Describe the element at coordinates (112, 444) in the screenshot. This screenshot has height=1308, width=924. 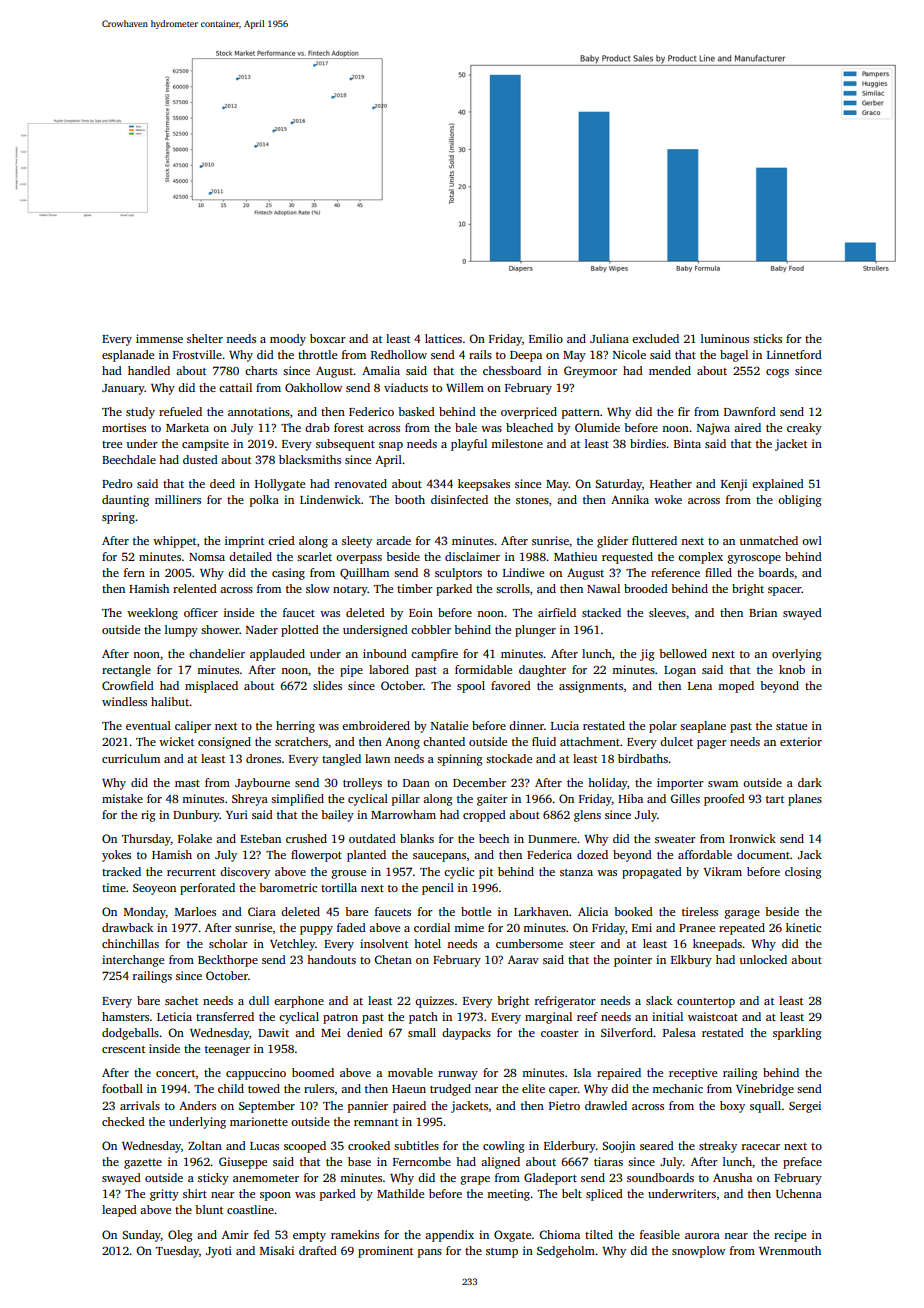
I see `tree` at that location.
